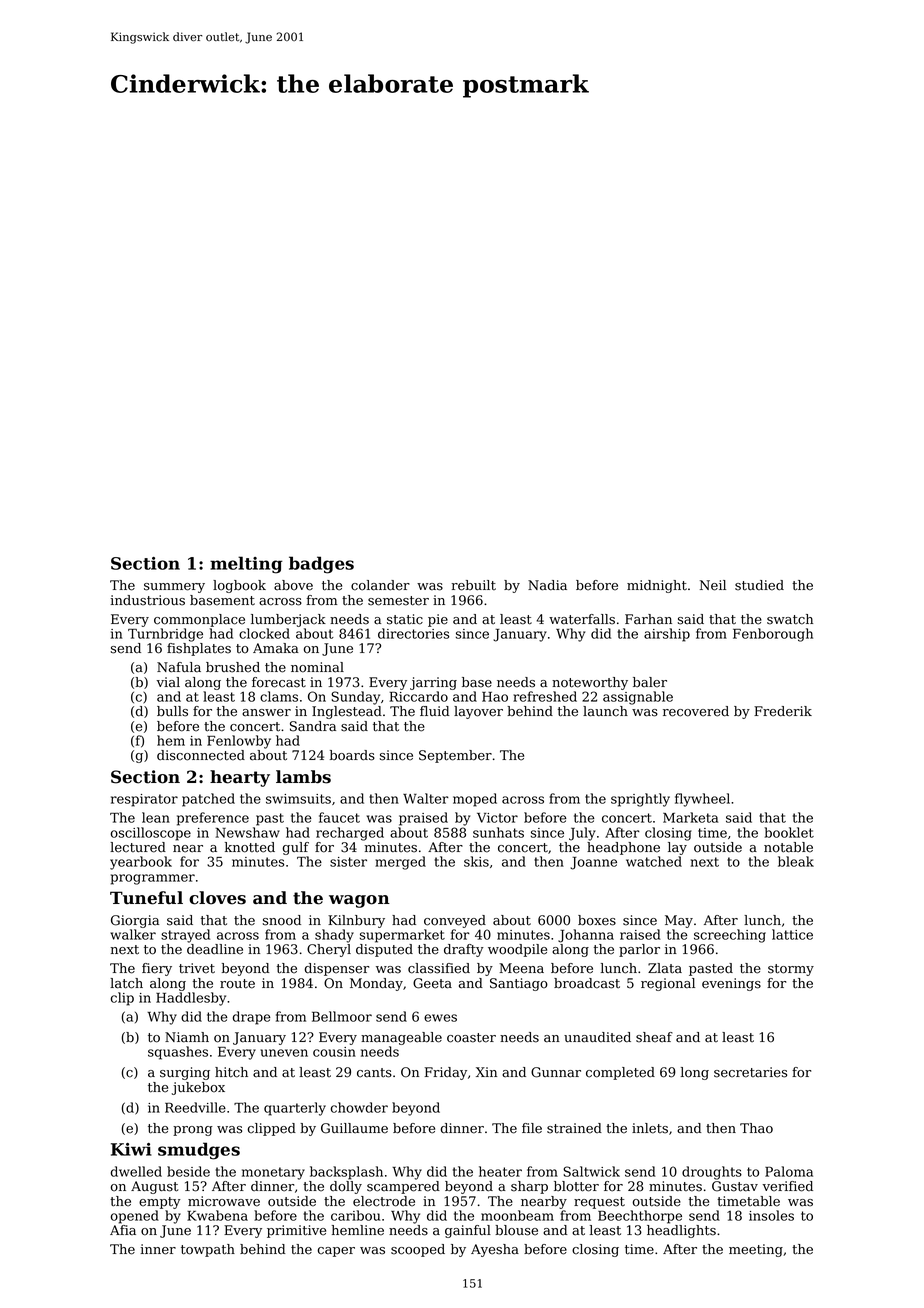 The width and height of the screenshot is (924, 1308). I want to click on sister, so click(348, 862).
